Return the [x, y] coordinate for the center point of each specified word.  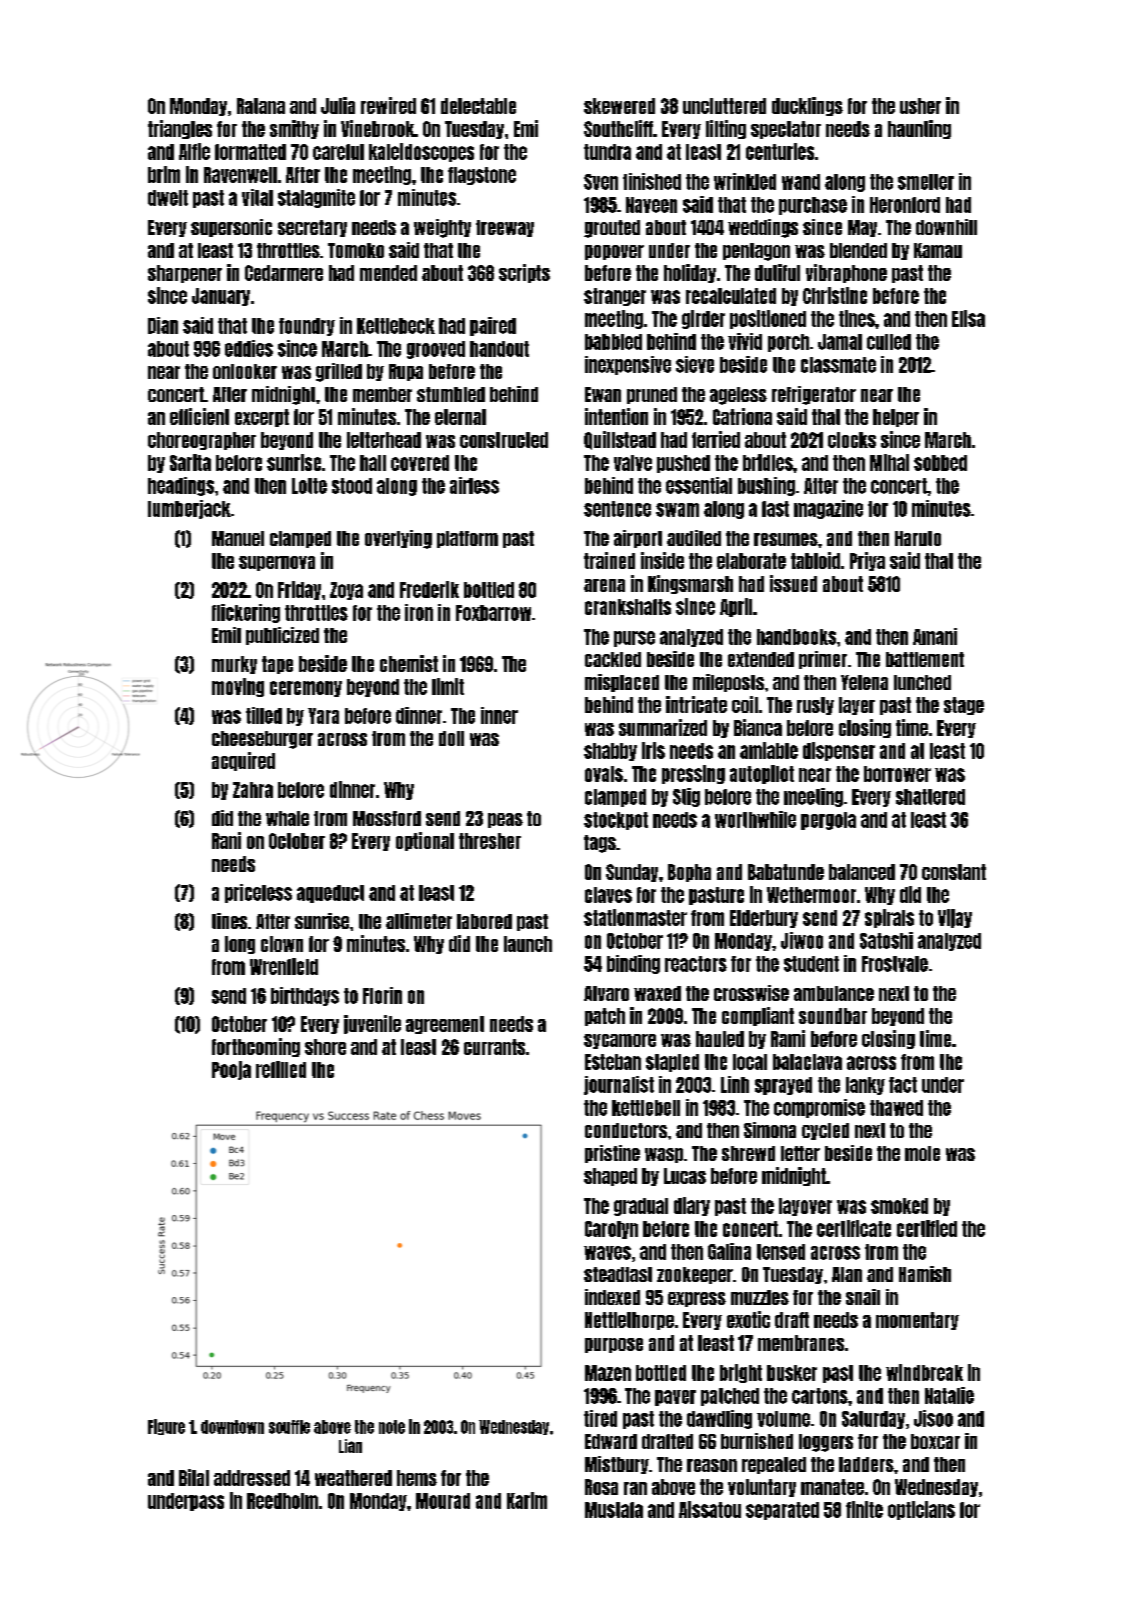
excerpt [262, 418]
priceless [258, 893]
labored [484, 921]
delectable [478, 106]
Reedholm [282, 1501]
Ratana [261, 106]
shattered [930, 797]
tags [600, 844]
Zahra [253, 790]
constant [954, 872]
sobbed [940, 463]
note [392, 1427]
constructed [504, 440]
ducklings [807, 106]
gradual [641, 1207]
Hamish [925, 1274]
